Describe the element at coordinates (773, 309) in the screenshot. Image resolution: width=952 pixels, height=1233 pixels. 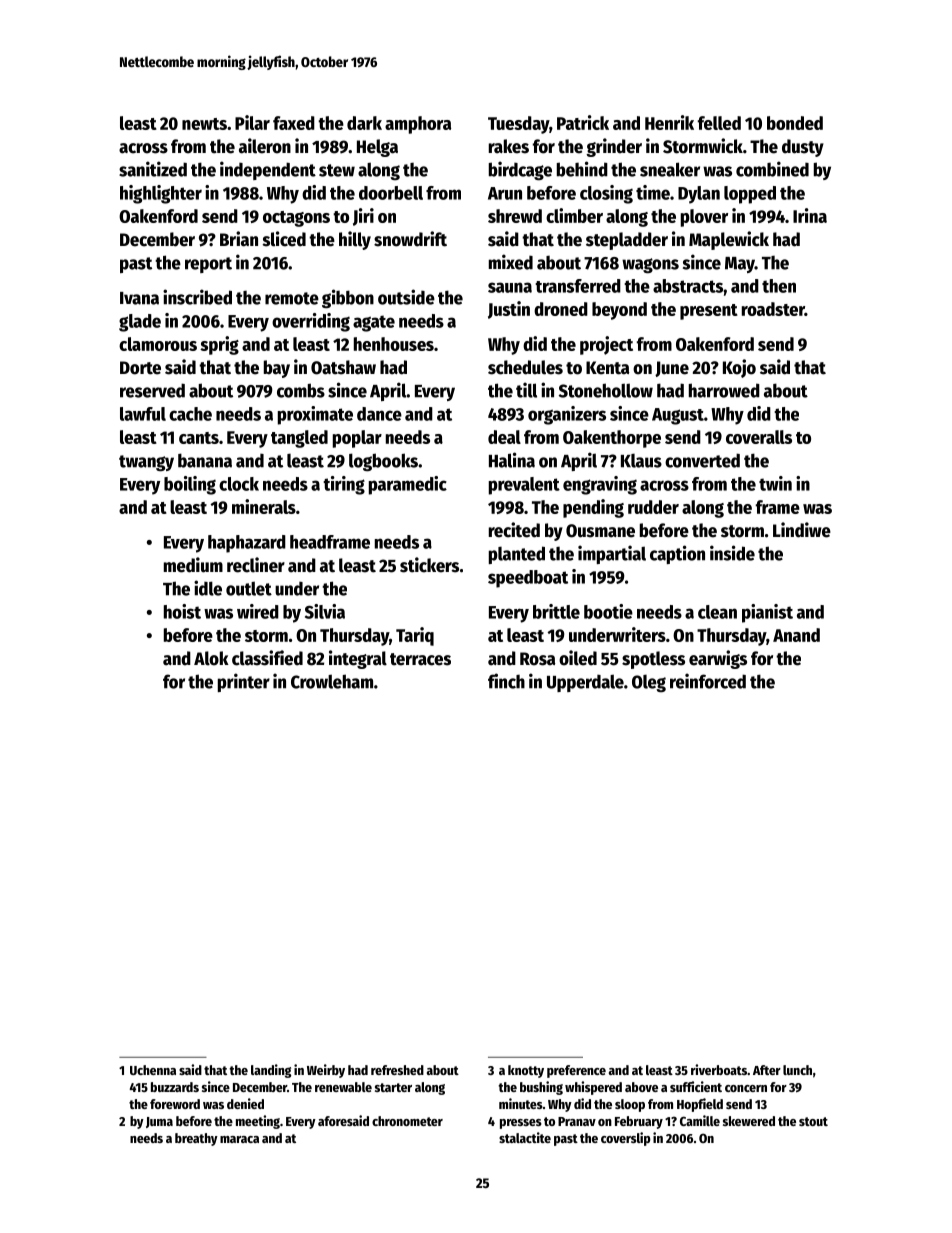
I see `roadster` at that location.
